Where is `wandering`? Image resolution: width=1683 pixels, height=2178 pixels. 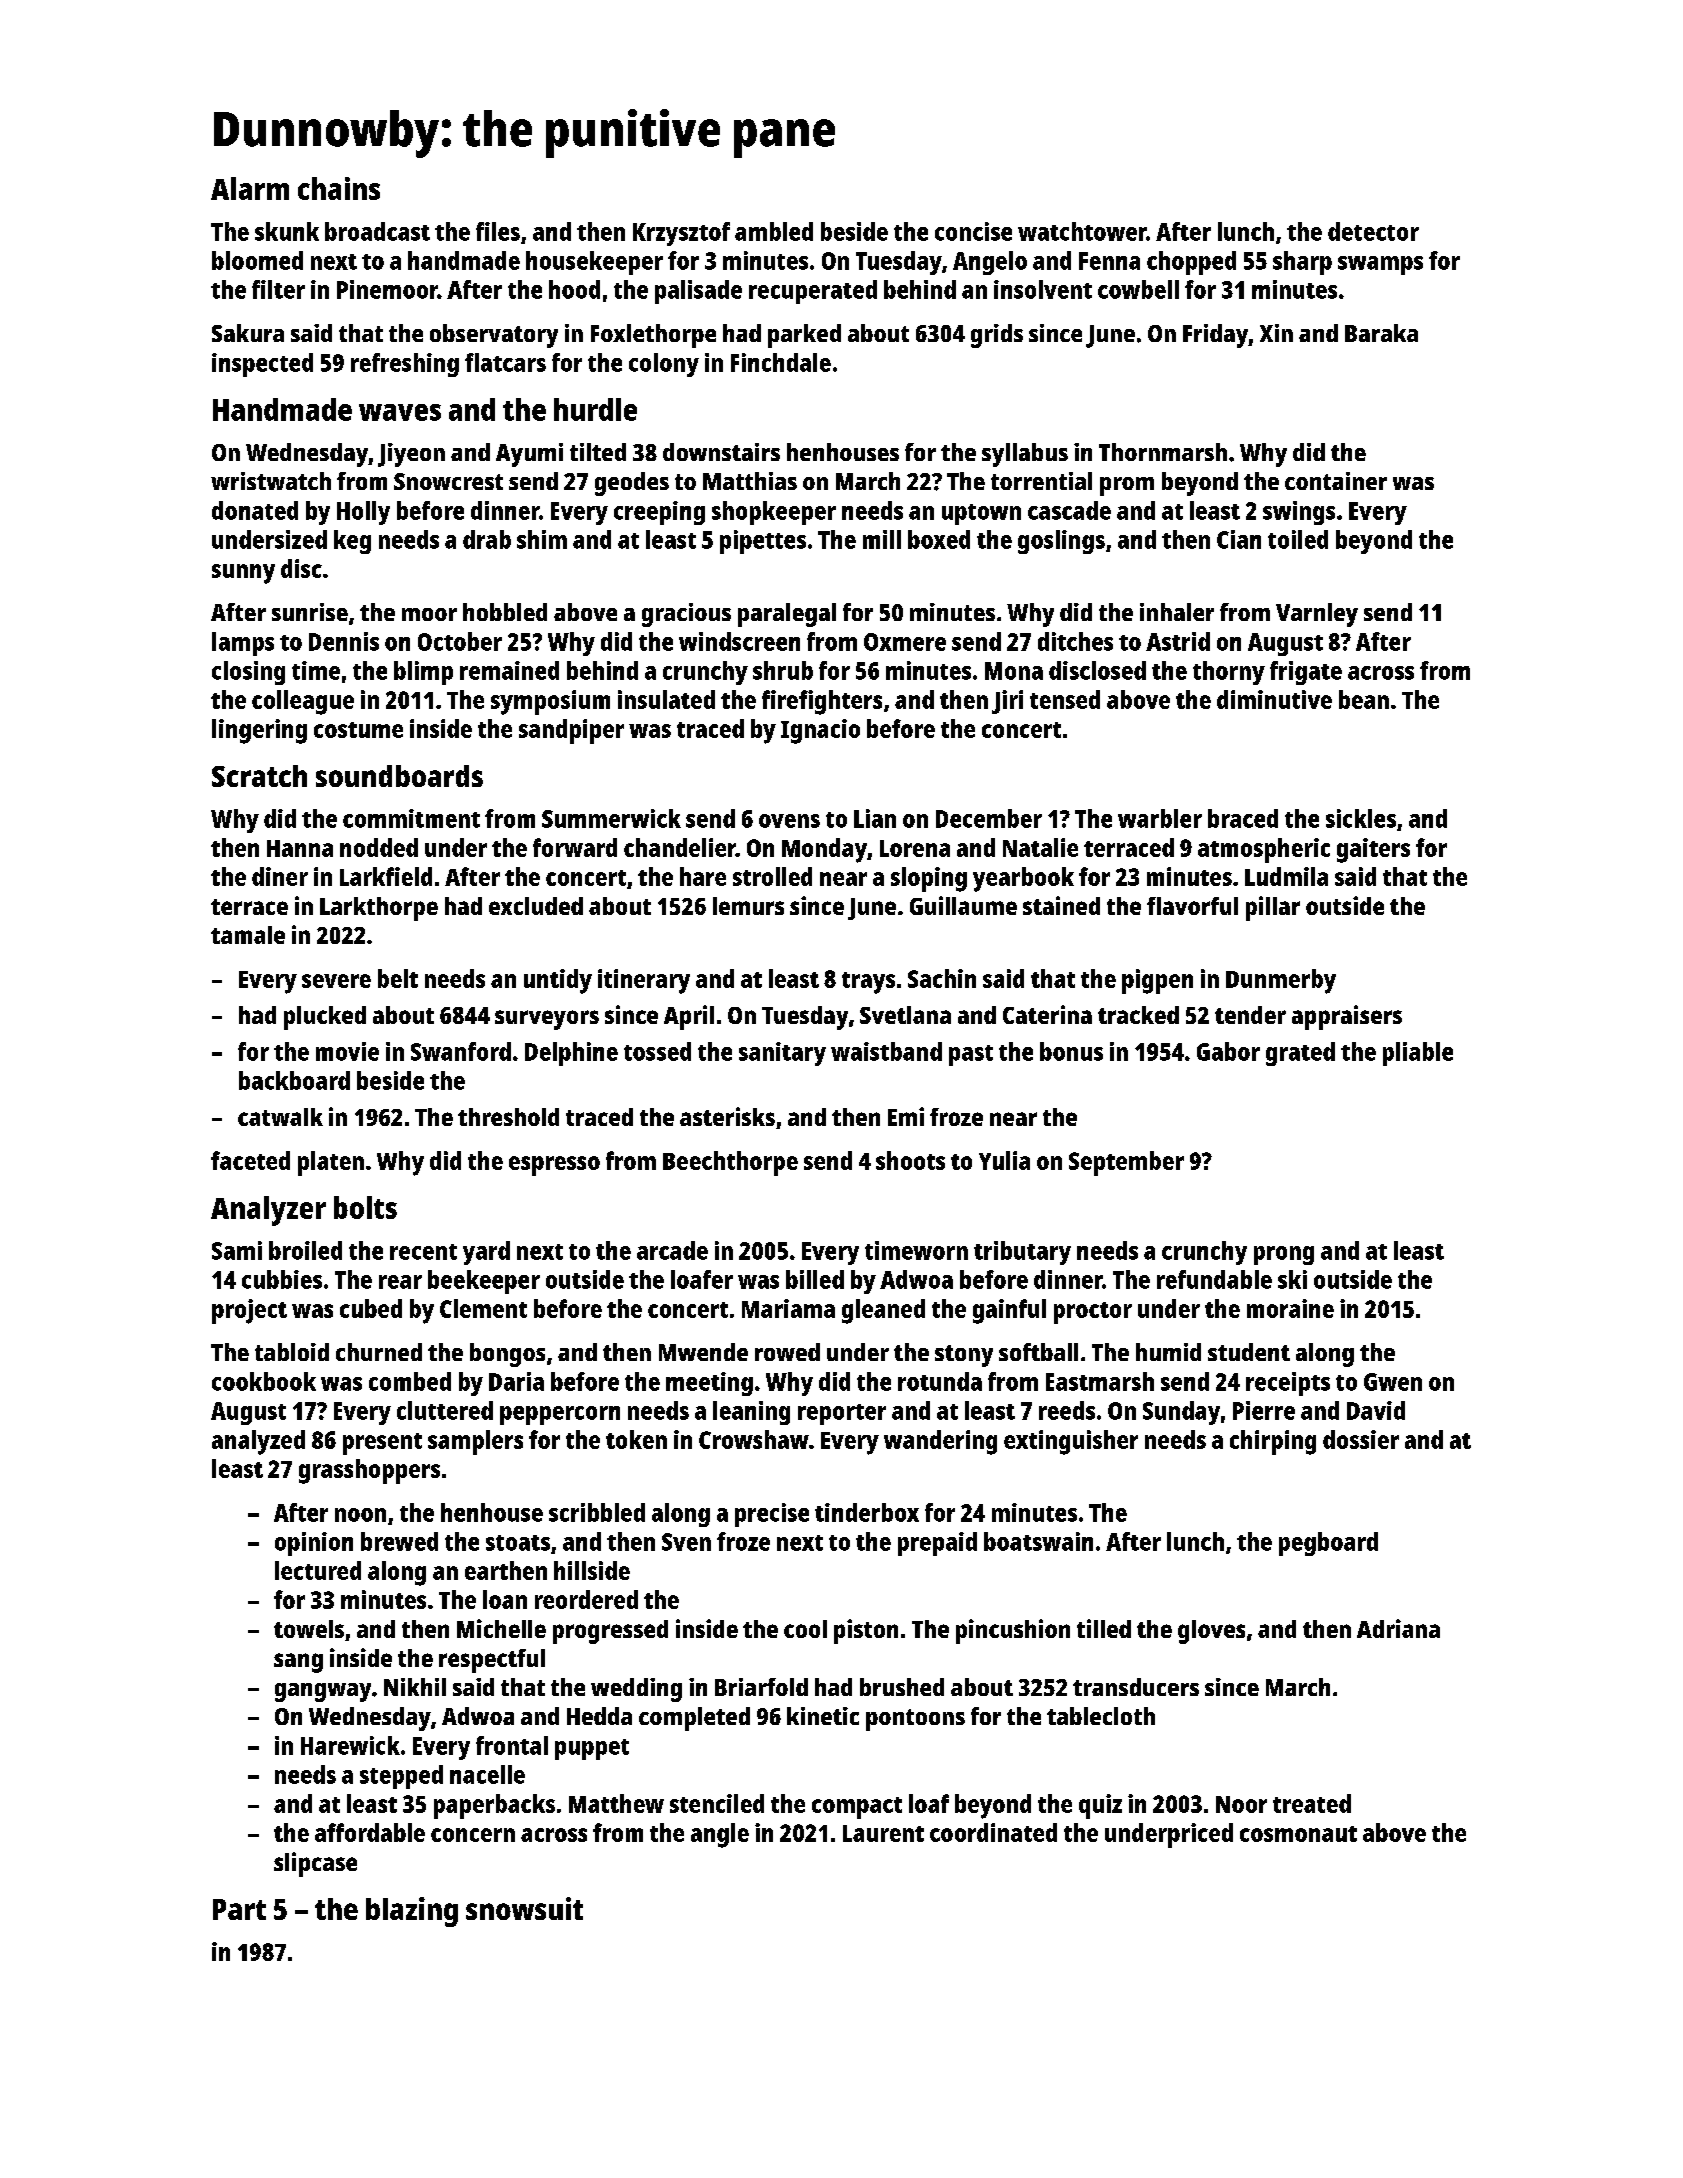 wandering is located at coordinates (940, 1442).
